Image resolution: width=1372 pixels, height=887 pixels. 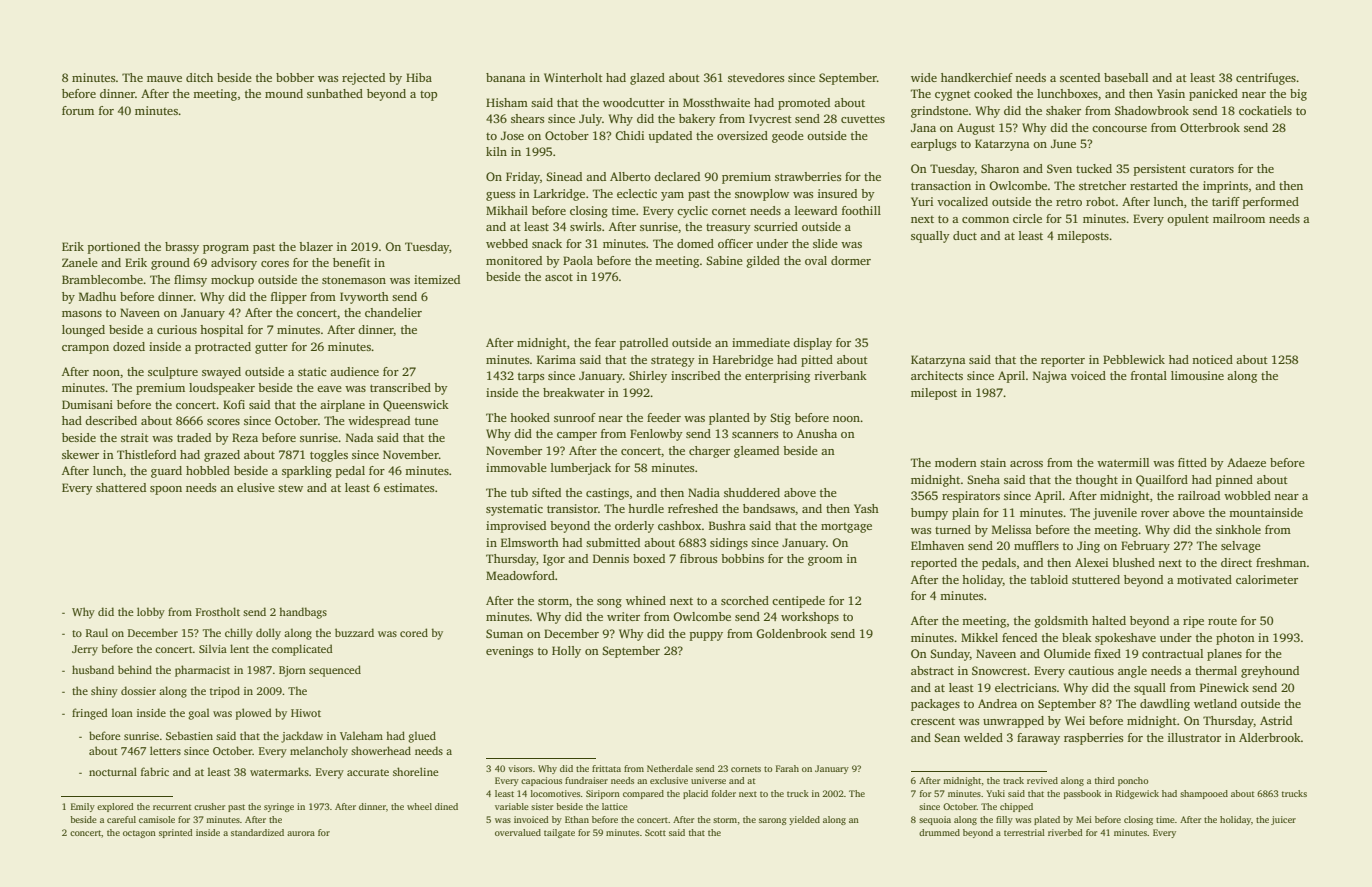 What do you see at coordinates (965, 235) in the screenshot?
I see `duct` at bounding box center [965, 235].
